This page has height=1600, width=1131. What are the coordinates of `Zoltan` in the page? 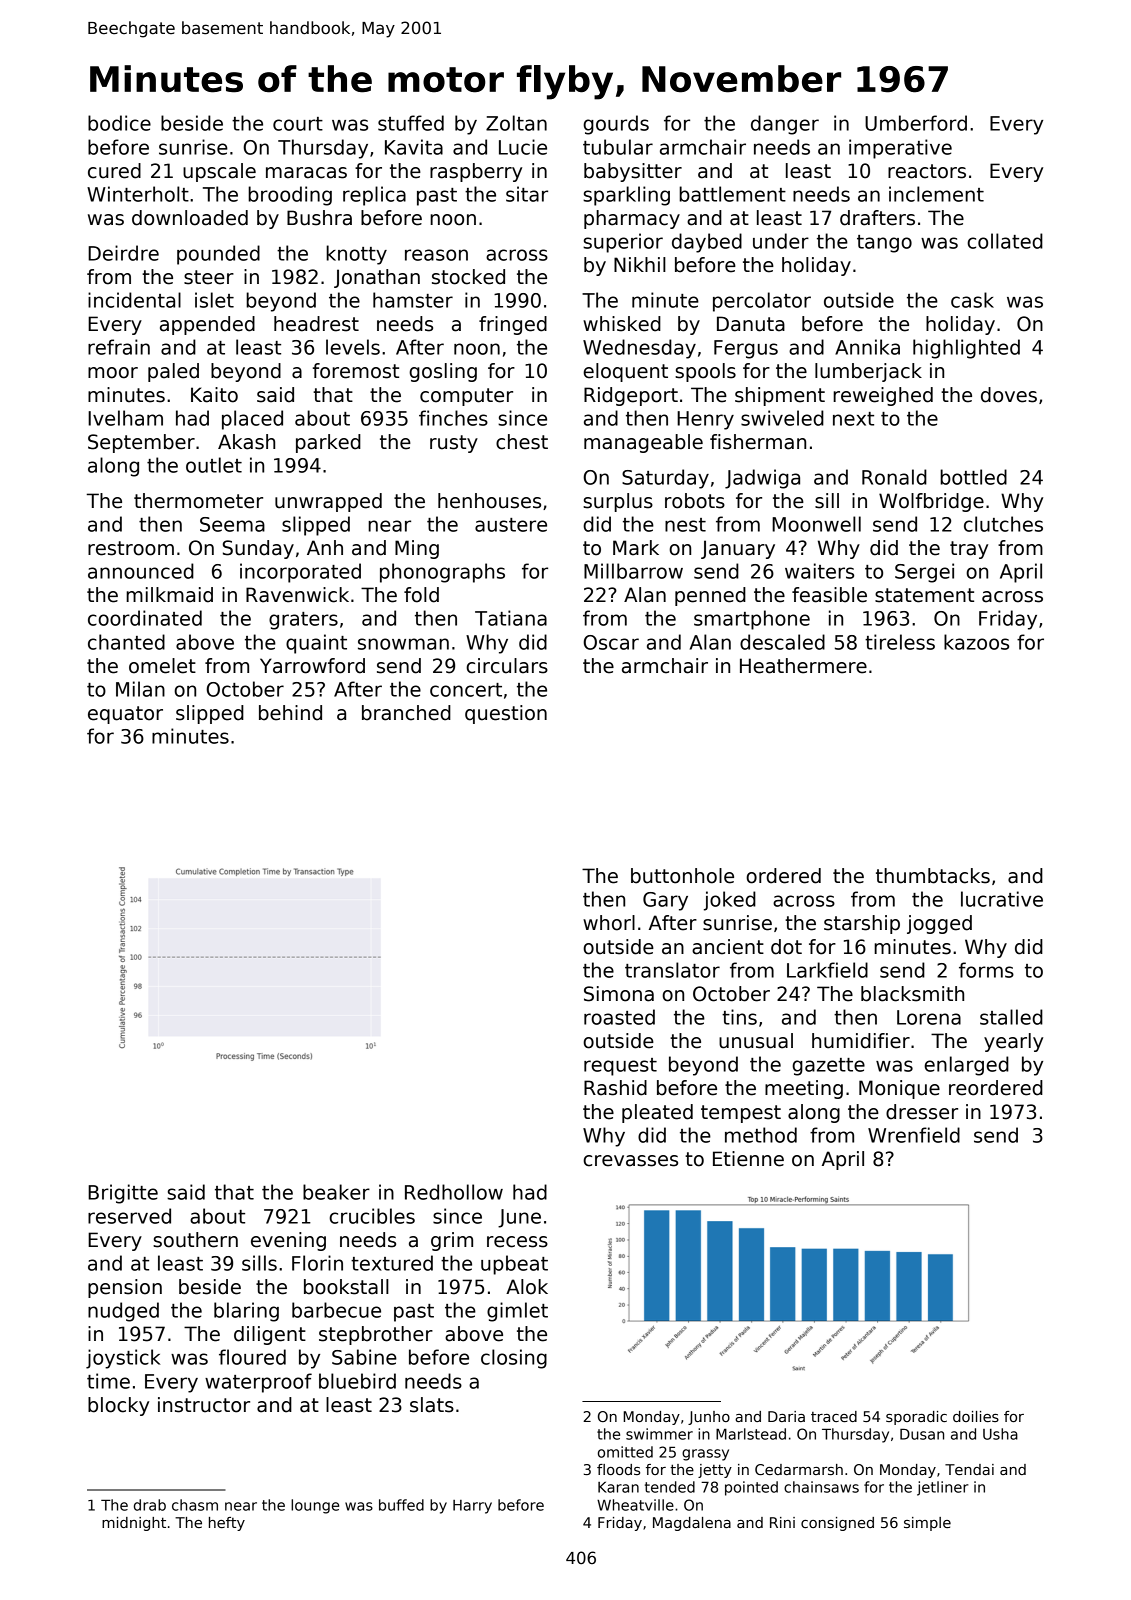 It's located at (516, 123).
